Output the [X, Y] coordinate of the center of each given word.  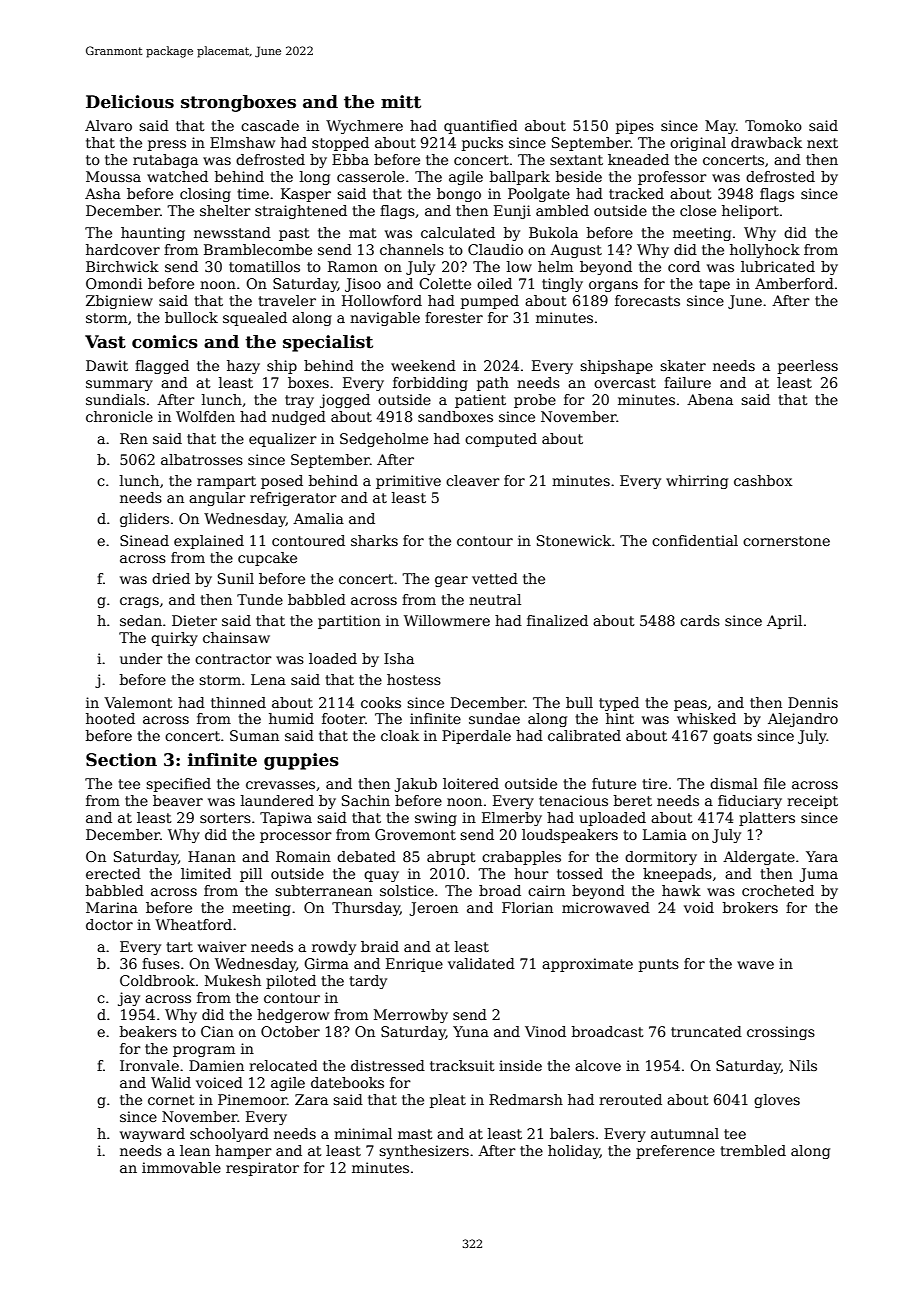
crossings [781, 1033]
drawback [766, 142]
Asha [103, 193]
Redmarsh [526, 1099]
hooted [110, 718]
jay [129, 999]
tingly [562, 285]
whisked [706, 718]
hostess [414, 679]
